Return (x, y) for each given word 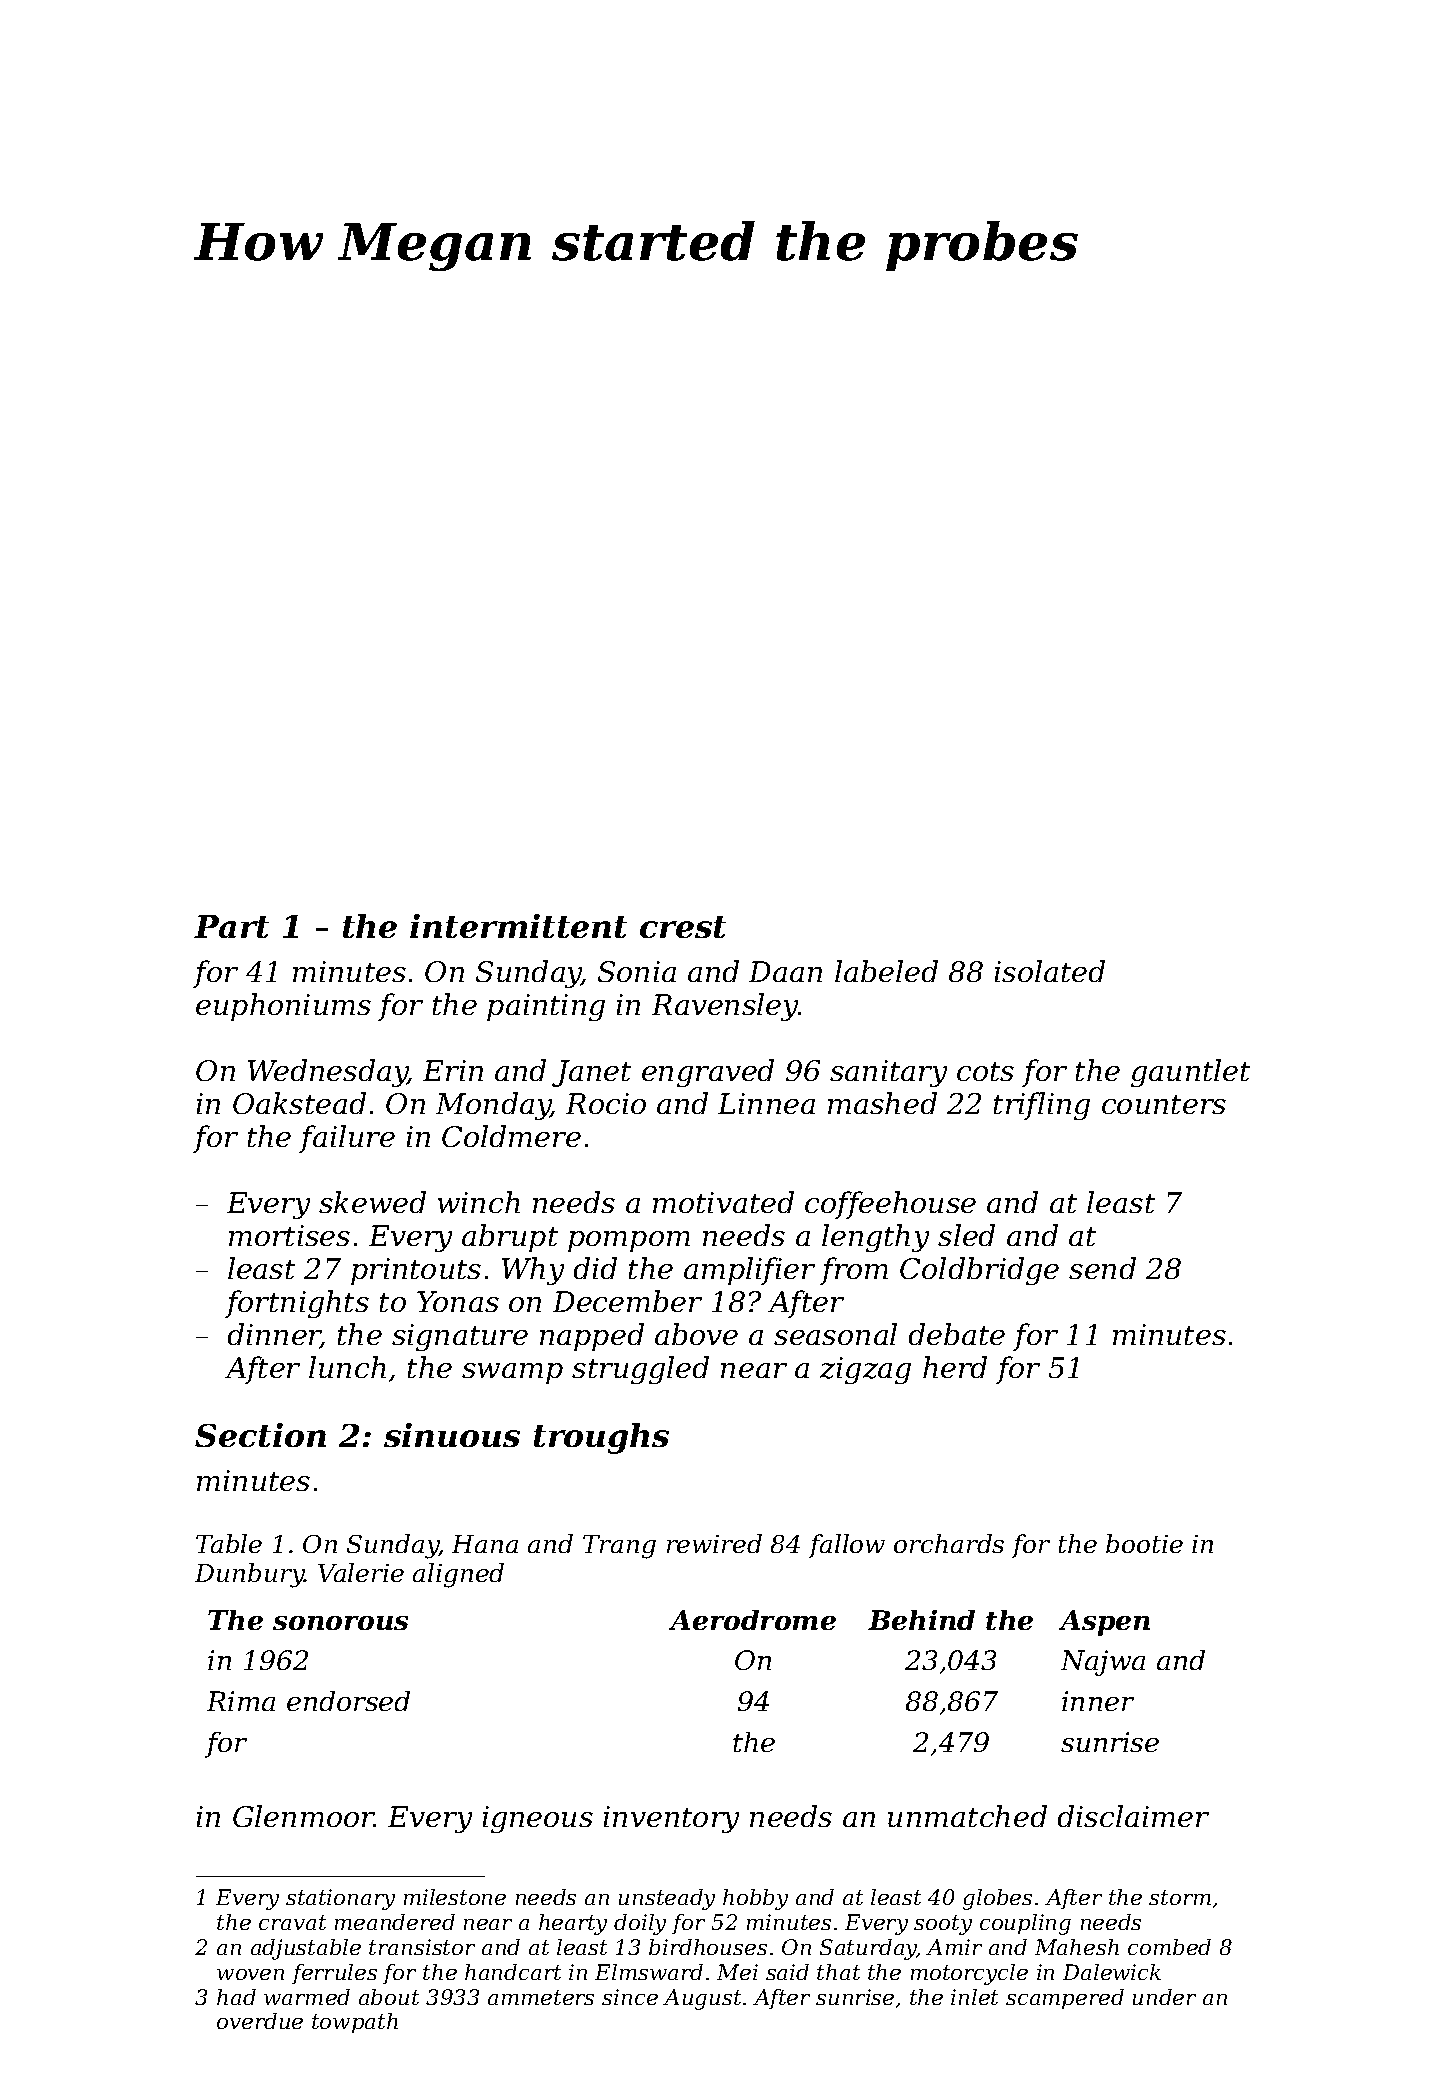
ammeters (541, 1997)
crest (683, 927)
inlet (974, 1997)
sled (966, 1235)
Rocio (606, 1103)
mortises (289, 1235)
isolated (1050, 971)
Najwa (1103, 1663)
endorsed (348, 1701)
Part (231, 926)
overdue (260, 2021)
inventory (671, 1819)
